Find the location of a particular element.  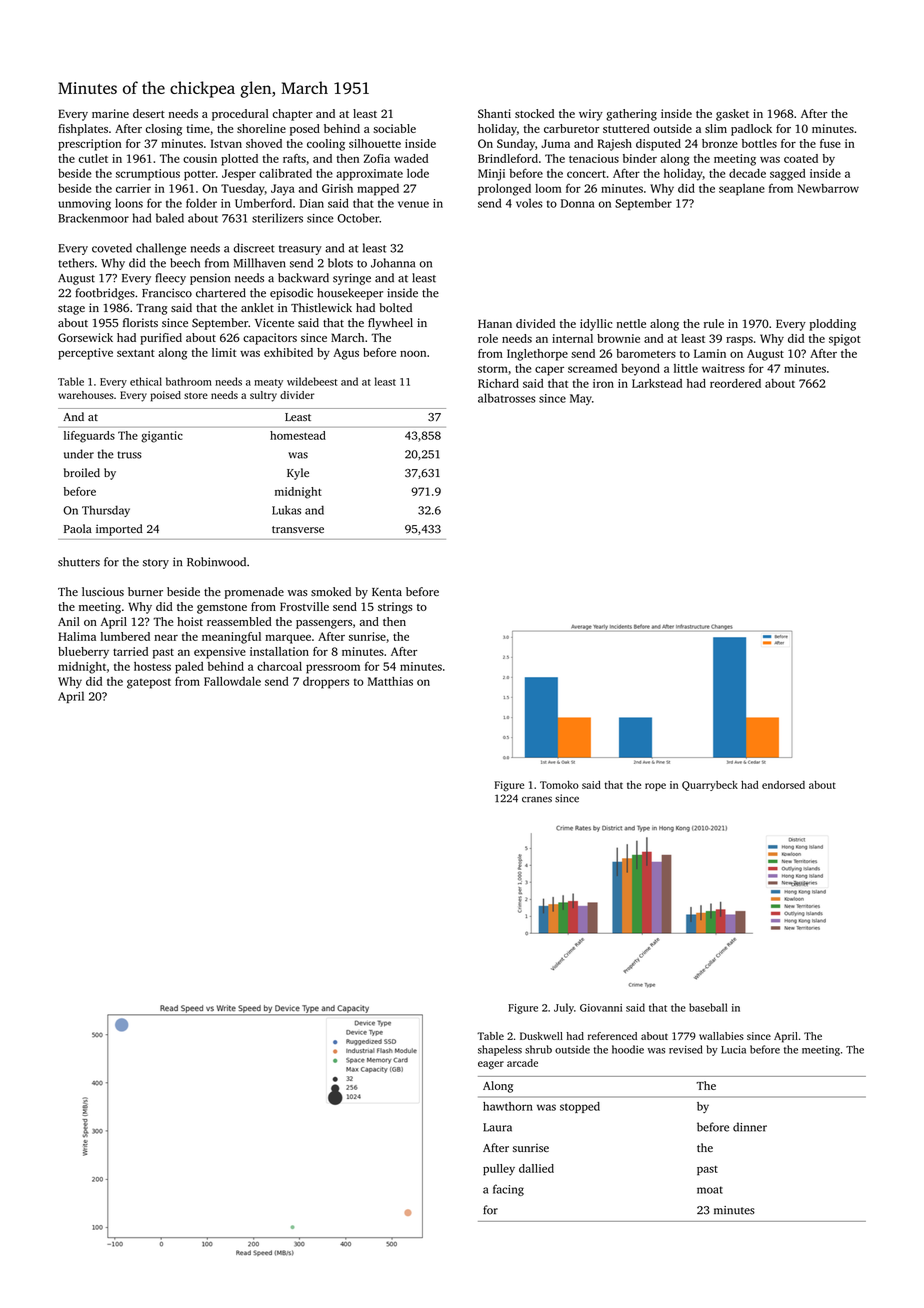

strings is located at coordinates (395, 608).
